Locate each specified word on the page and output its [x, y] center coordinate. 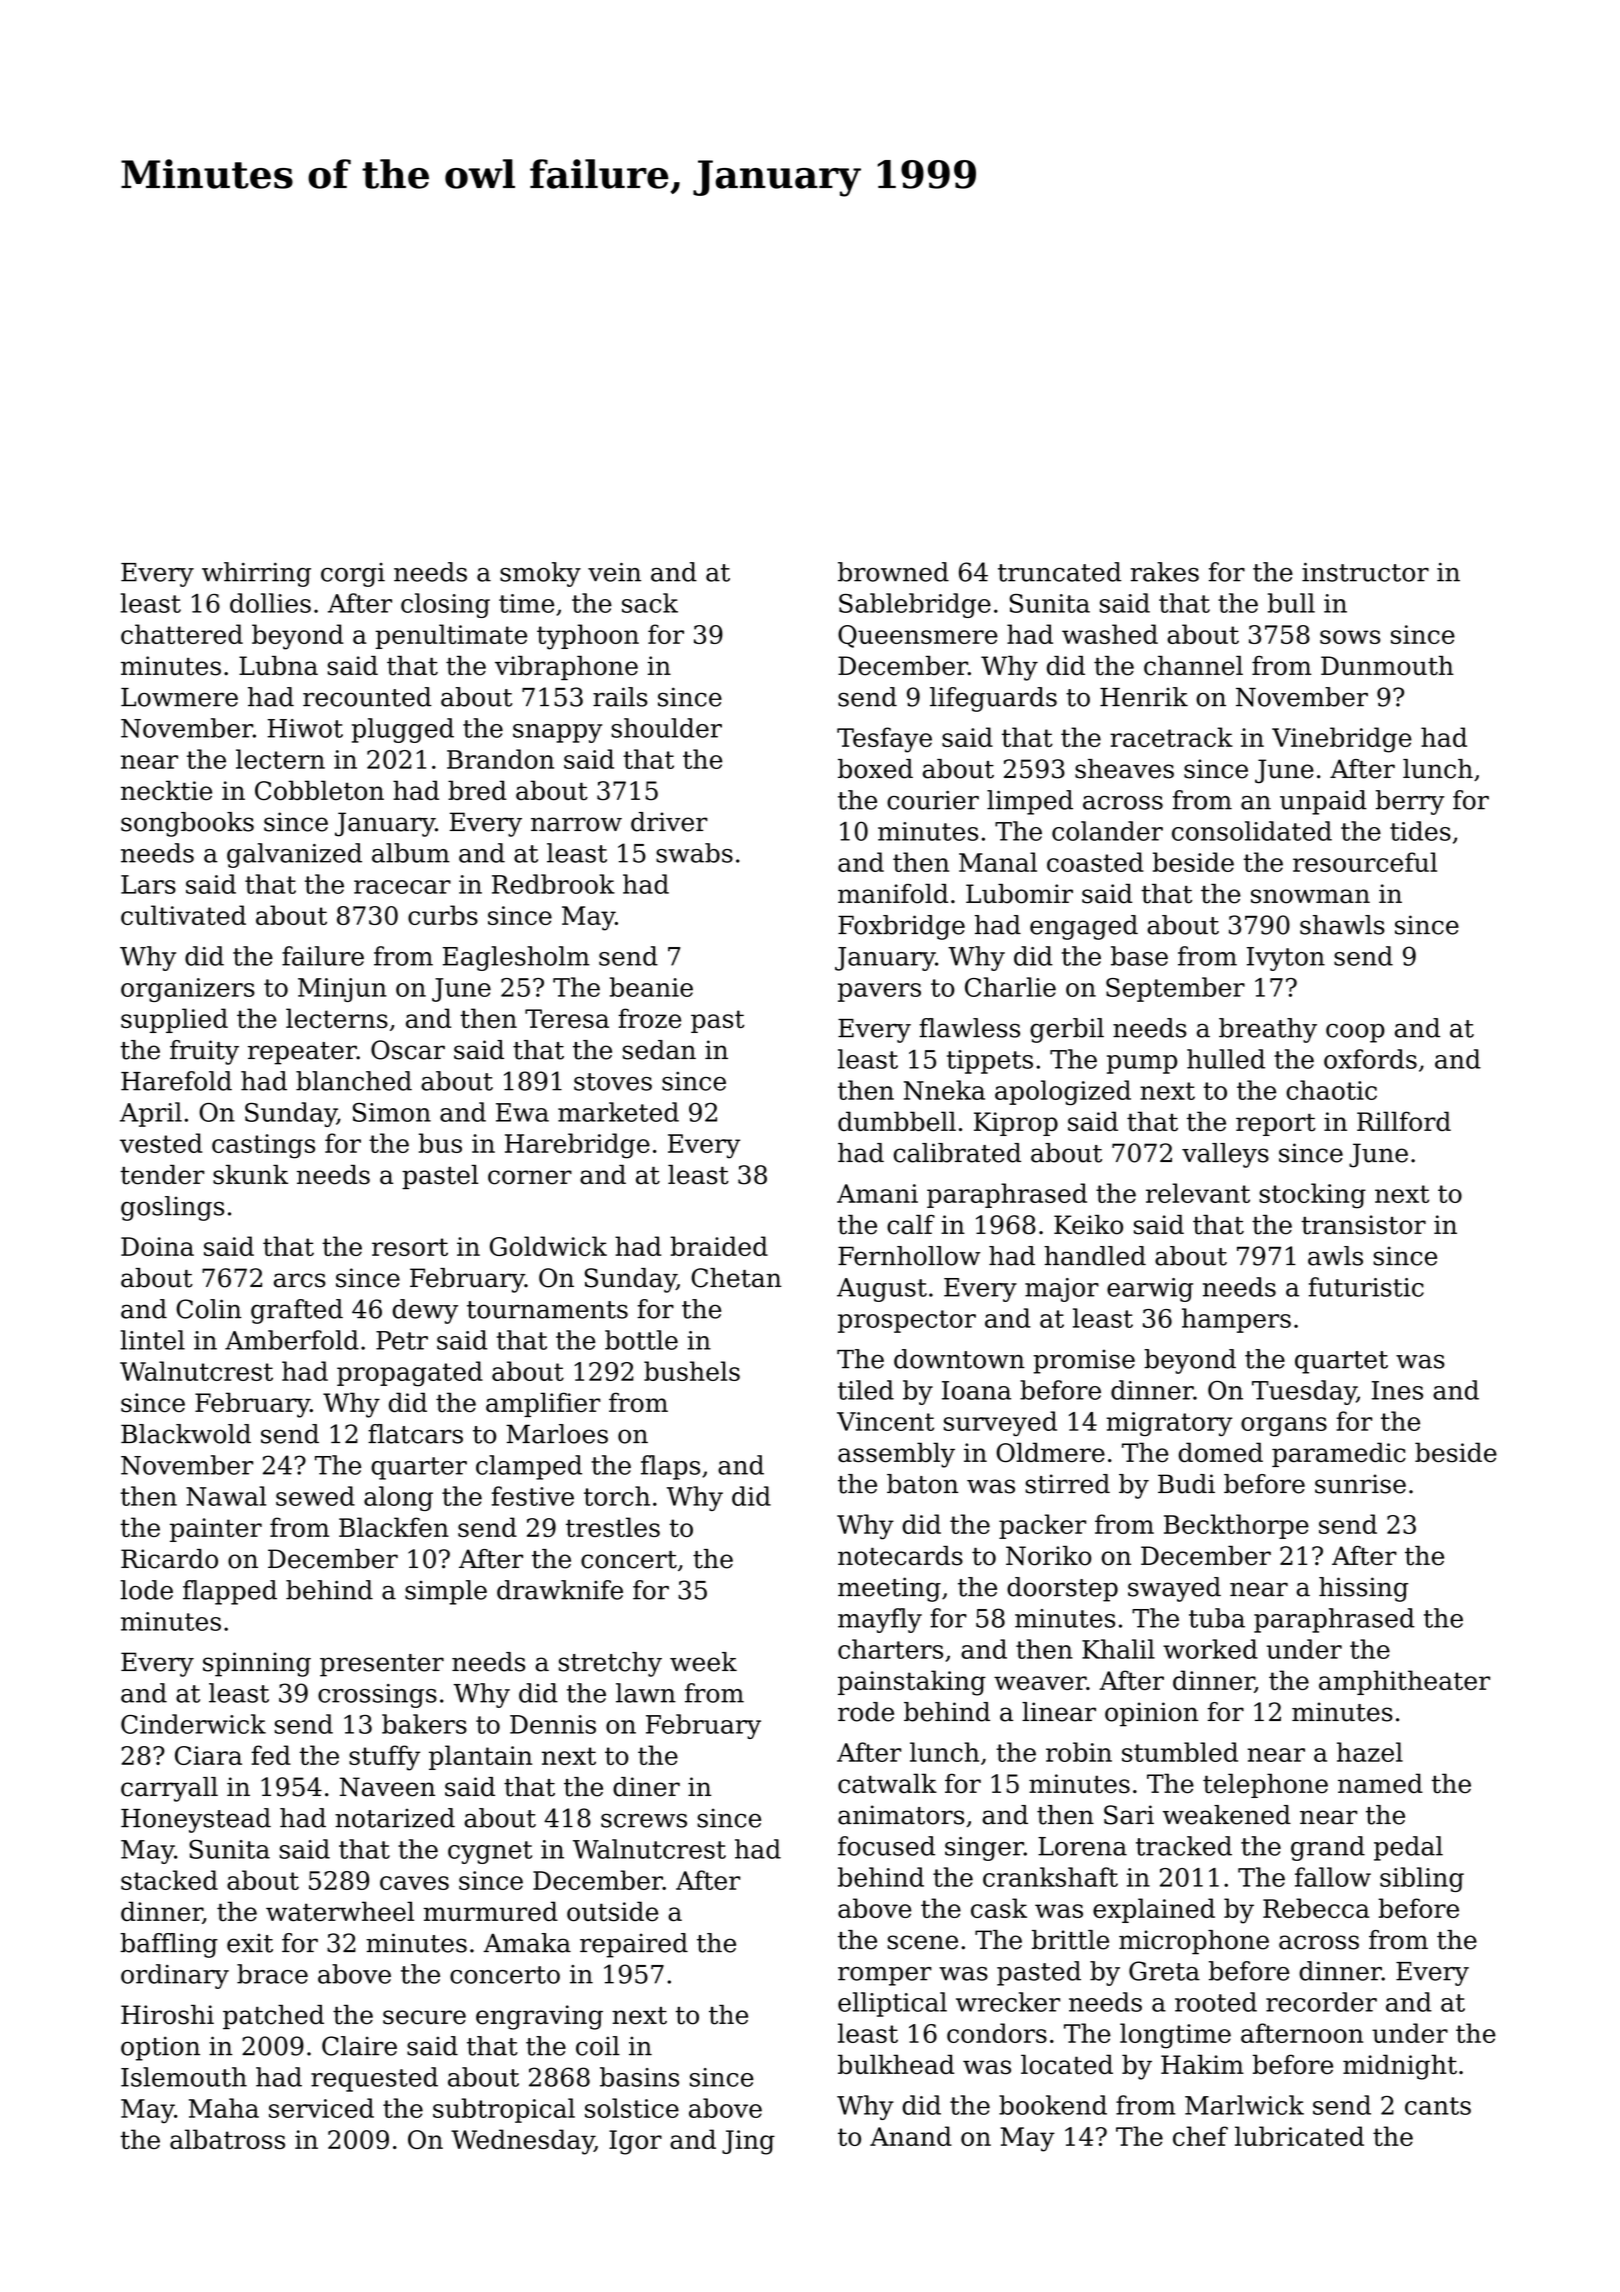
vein [614, 572]
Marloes [557, 1434]
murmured [491, 1911]
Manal [998, 862]
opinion [1151, 1714]
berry [1410, 802]
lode [146, 1590]
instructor [1365, 572]
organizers [188, 990]
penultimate [451, 636]
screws [644, 1820]
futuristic [1366, 1287]
